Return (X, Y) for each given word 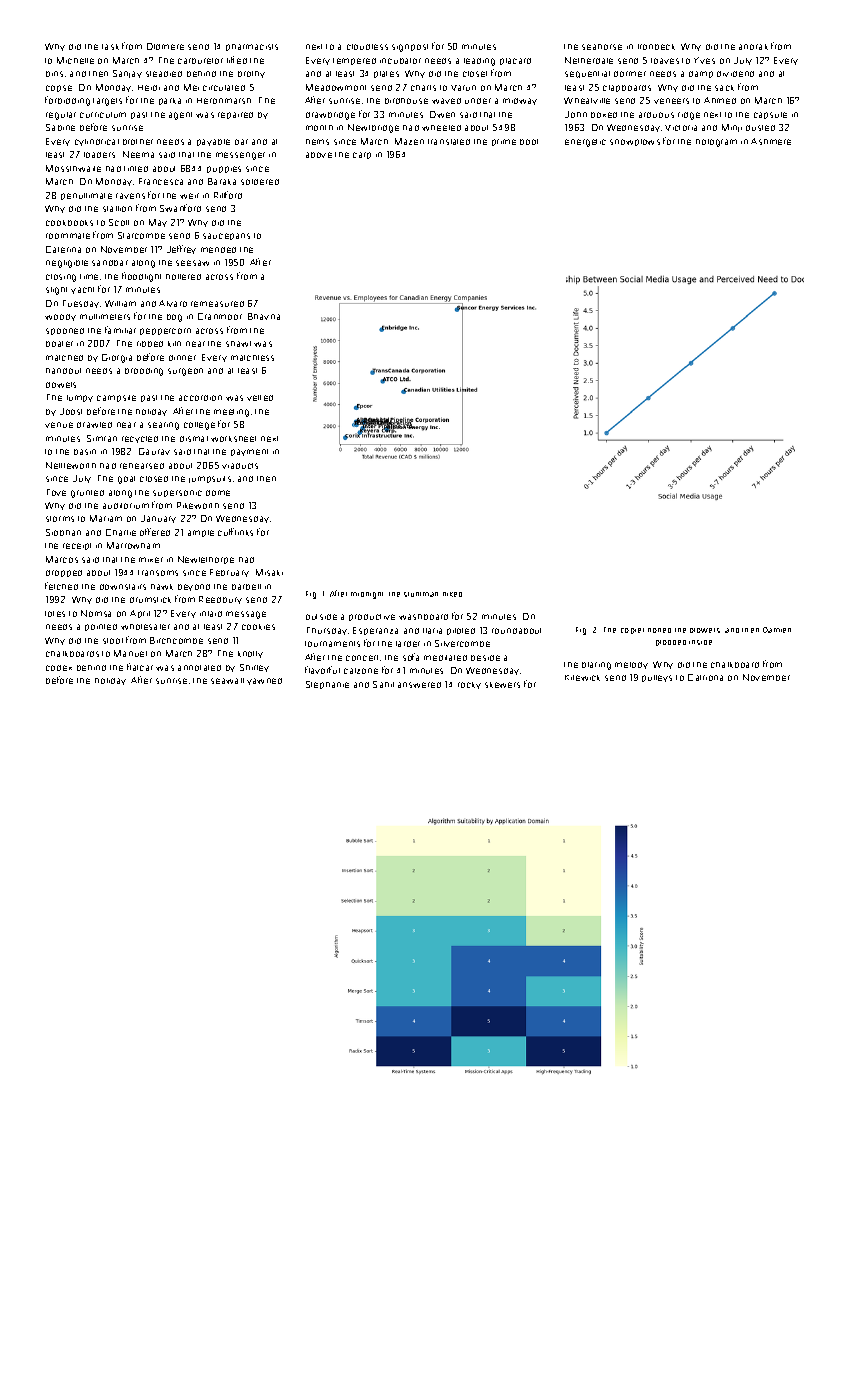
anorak (753, 47)
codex (59, 668)
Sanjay (127, 74)
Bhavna (264, 316)
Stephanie (327, 685)
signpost (410, 48)
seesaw (192, 263)
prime (504, 142)
